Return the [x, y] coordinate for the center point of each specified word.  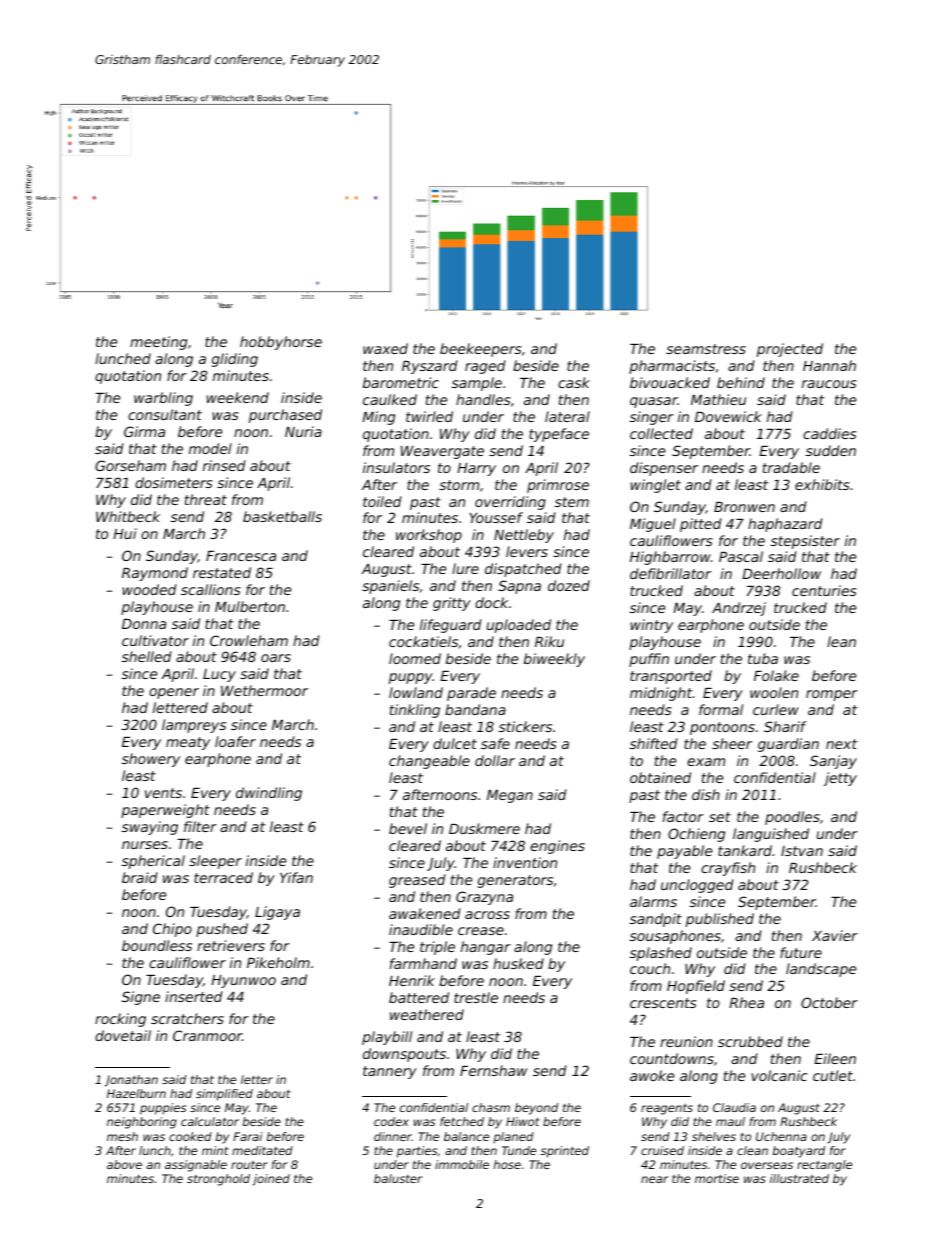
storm [459, 485]
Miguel [653, 525]
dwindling [269, 794]
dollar [495, 760]
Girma [144, 431]
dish [706, 794]
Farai [248, 1136]
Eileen [835, 1058]
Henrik [412, 980]
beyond [536, 1109]
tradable [791, 467]
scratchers [187, 1018]
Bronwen [744, 507]
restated [222, 572]
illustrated [799, 1178]
